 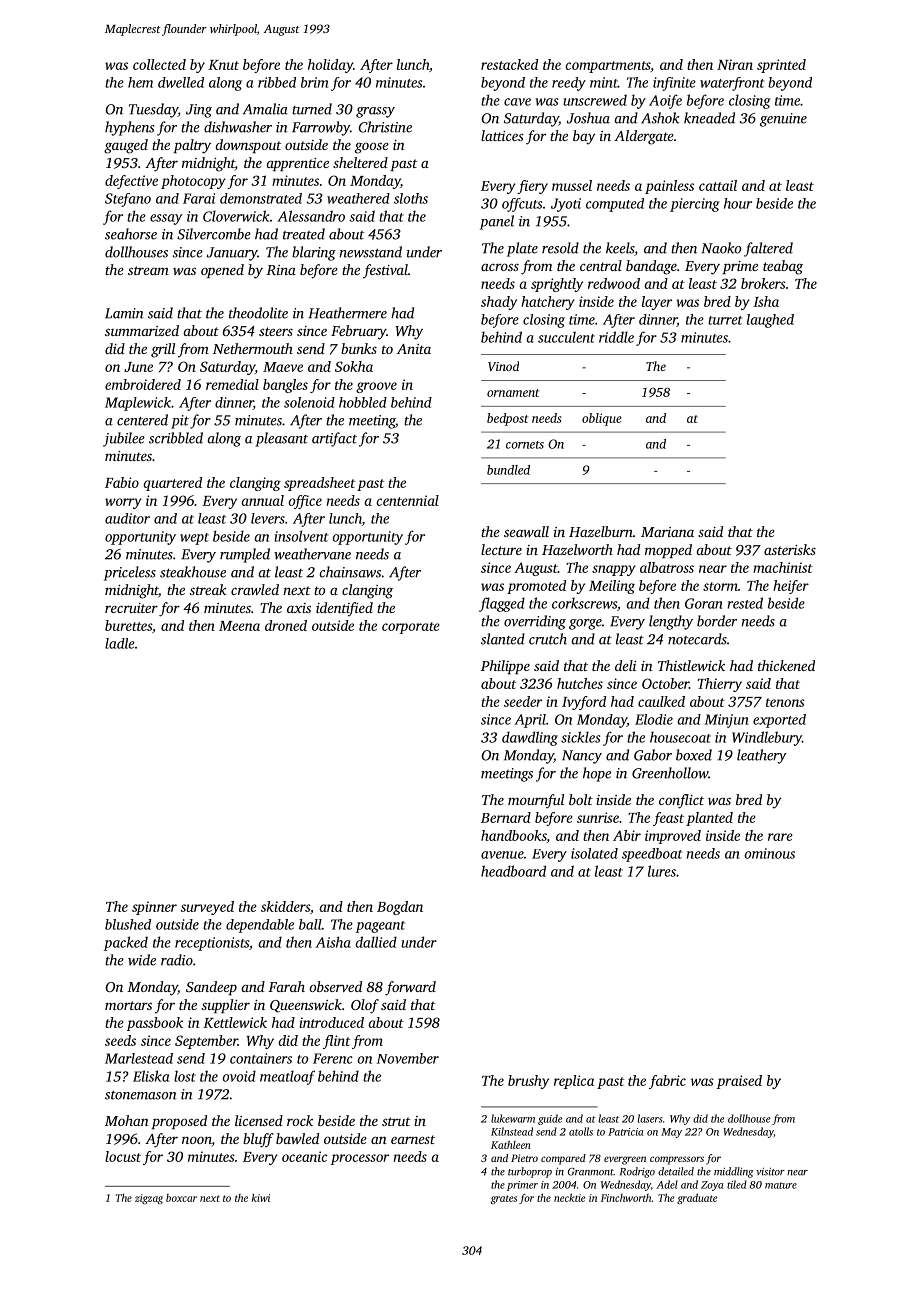 I want to click on September, so click(x=206, y=1042).
